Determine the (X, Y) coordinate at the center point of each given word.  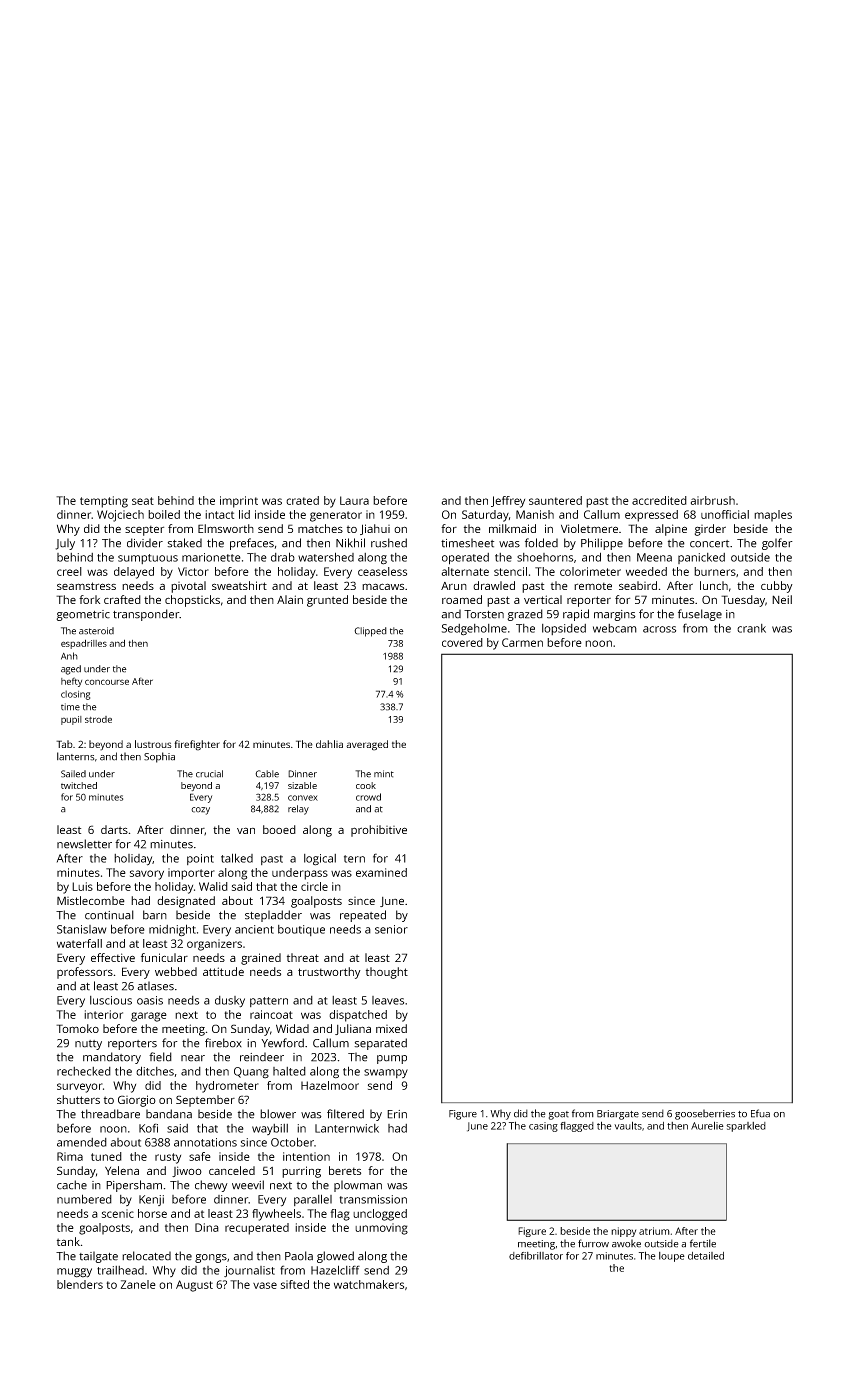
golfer (777, 544)
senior (391, 929)
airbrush (713, 500)
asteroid (96, 631)
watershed (326, 557)
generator (336, 516)
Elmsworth (226, 528)
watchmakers (369, 1284)
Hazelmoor (330, 1085)
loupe (672, 1257)
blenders (80, 1284)
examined (381, 872)
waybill (270, 1129)
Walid (213, 886)
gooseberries (705, 1114)
